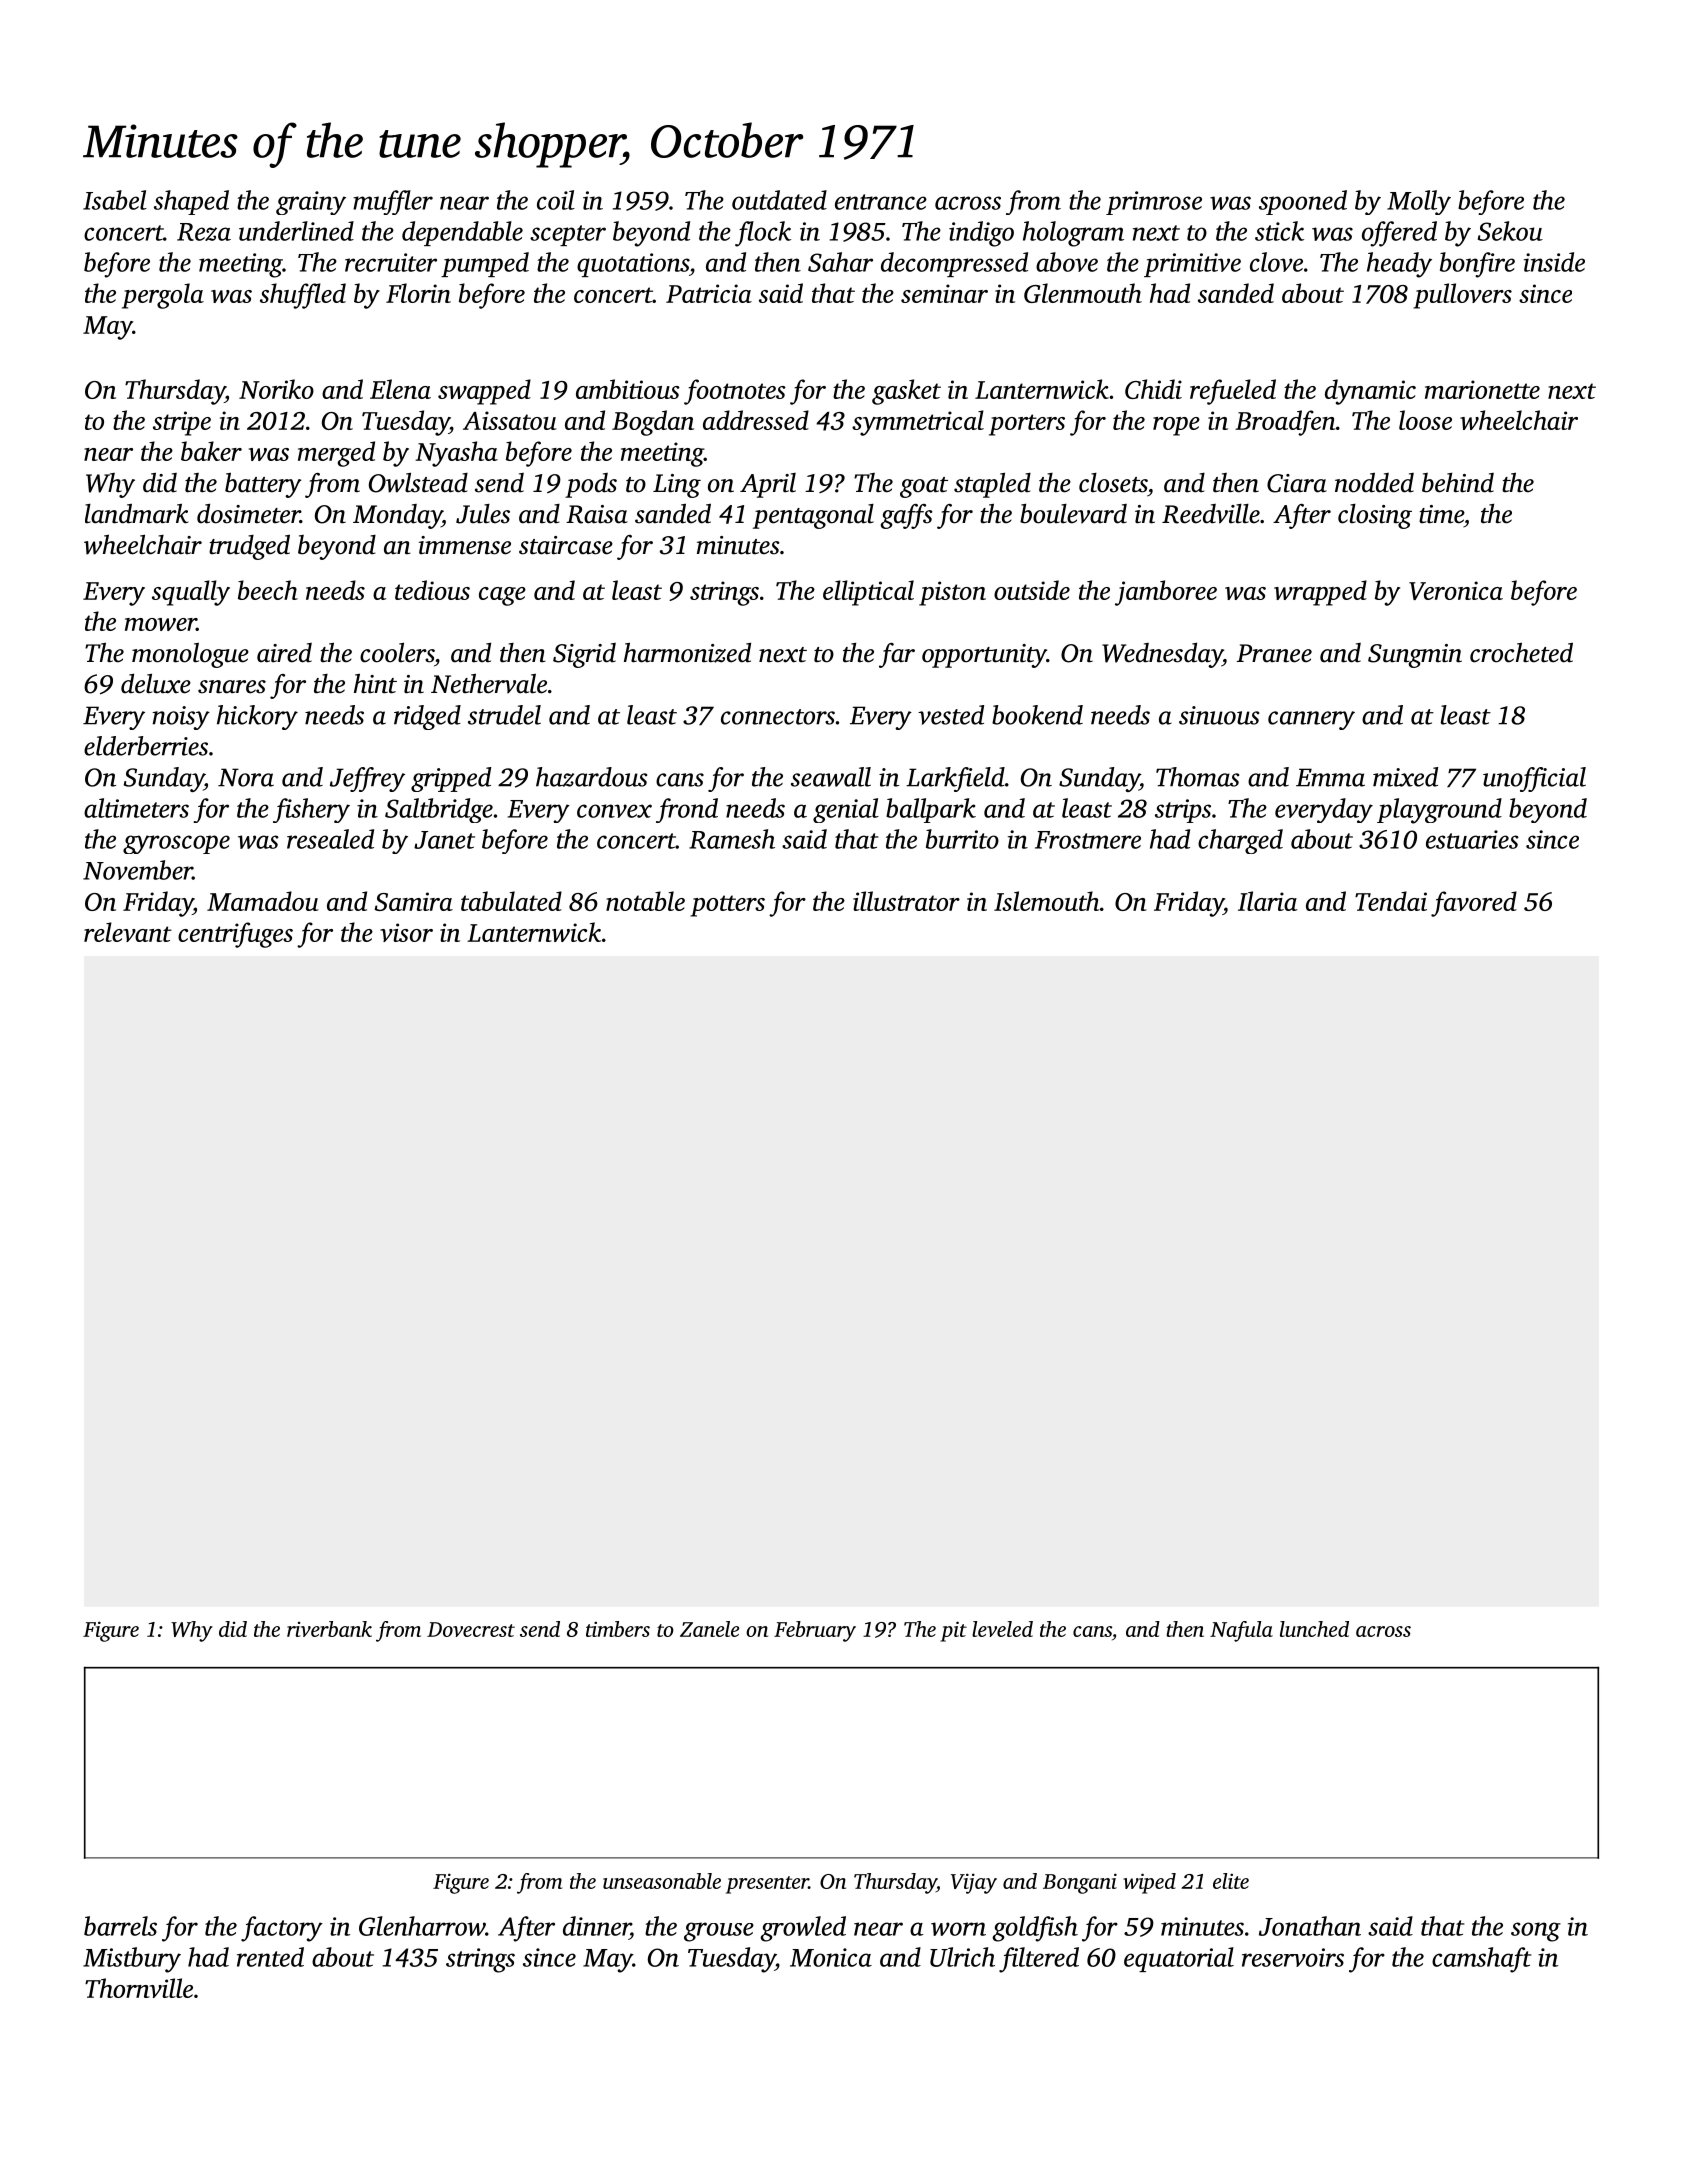 Image resolution: width=1683 pixels, height=2178 pixels. I want to click on pumped, so click(485, 264).
